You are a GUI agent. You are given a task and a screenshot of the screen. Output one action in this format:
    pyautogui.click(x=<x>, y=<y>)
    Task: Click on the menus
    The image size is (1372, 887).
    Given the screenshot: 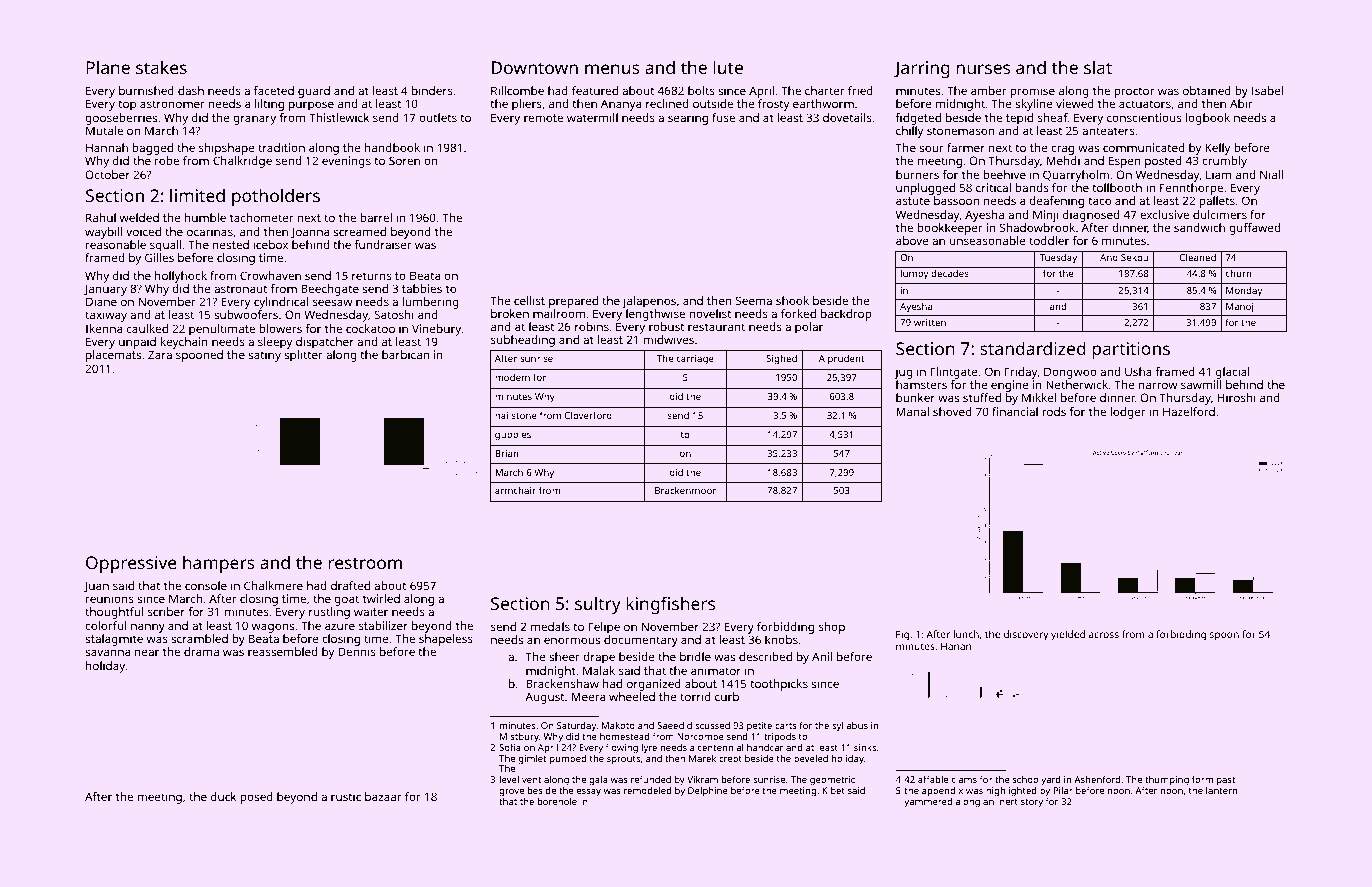 What is the action you would take?
    pyautogui.click(x=612, y=69)
